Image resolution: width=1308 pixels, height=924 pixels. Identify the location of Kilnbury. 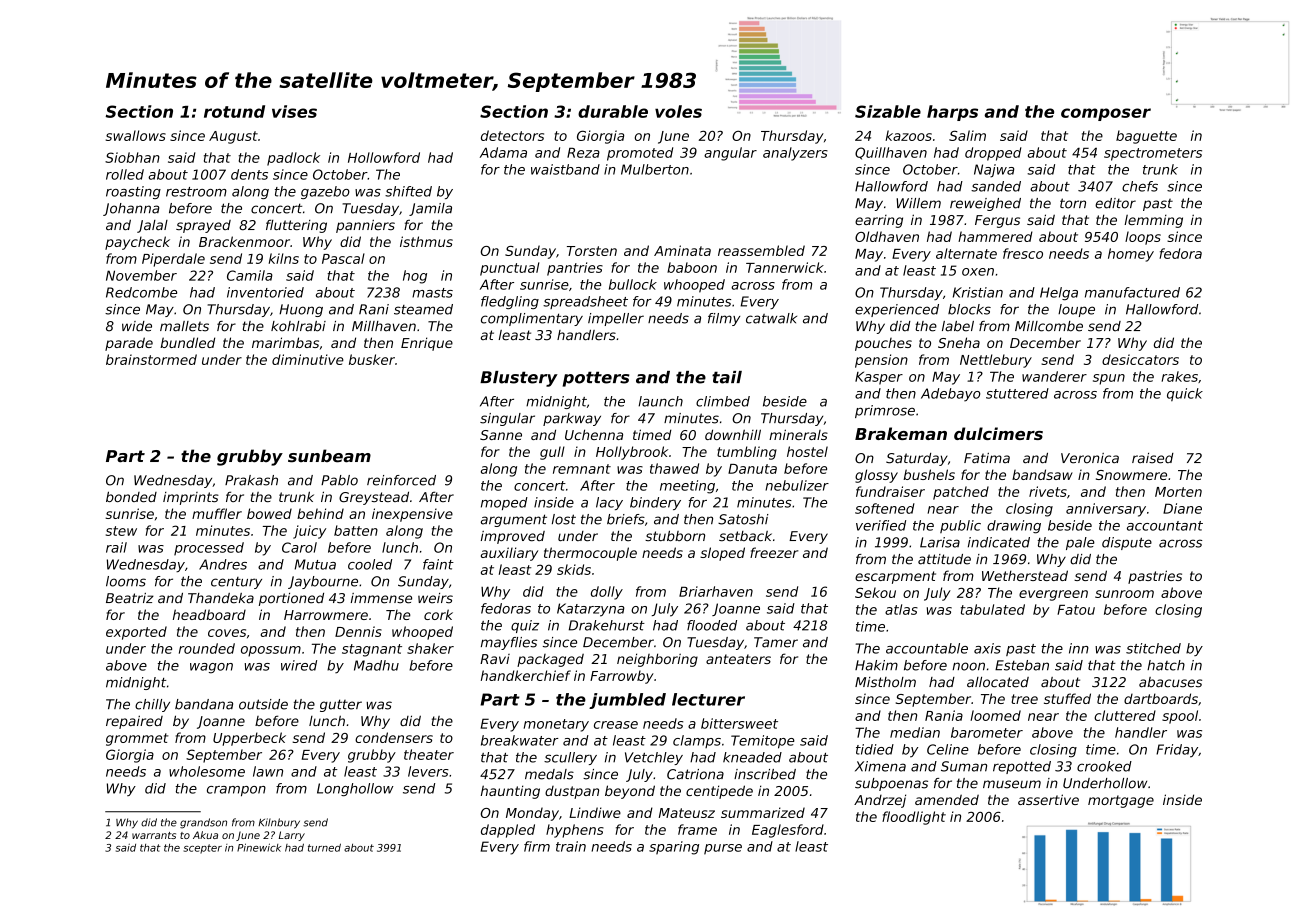
(279, 823).
